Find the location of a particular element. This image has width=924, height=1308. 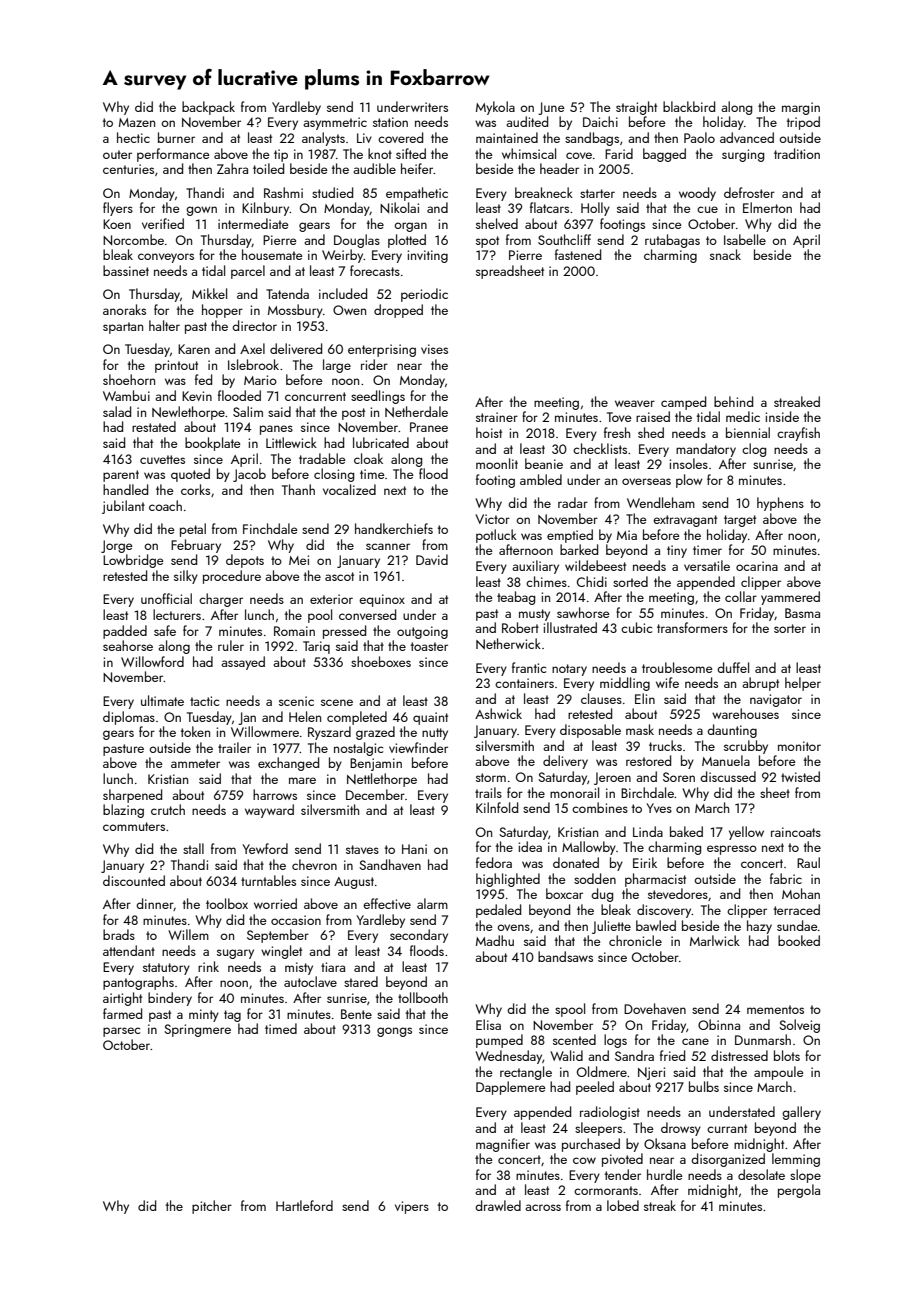

pitcher is located at coordinates (212, 1207).
